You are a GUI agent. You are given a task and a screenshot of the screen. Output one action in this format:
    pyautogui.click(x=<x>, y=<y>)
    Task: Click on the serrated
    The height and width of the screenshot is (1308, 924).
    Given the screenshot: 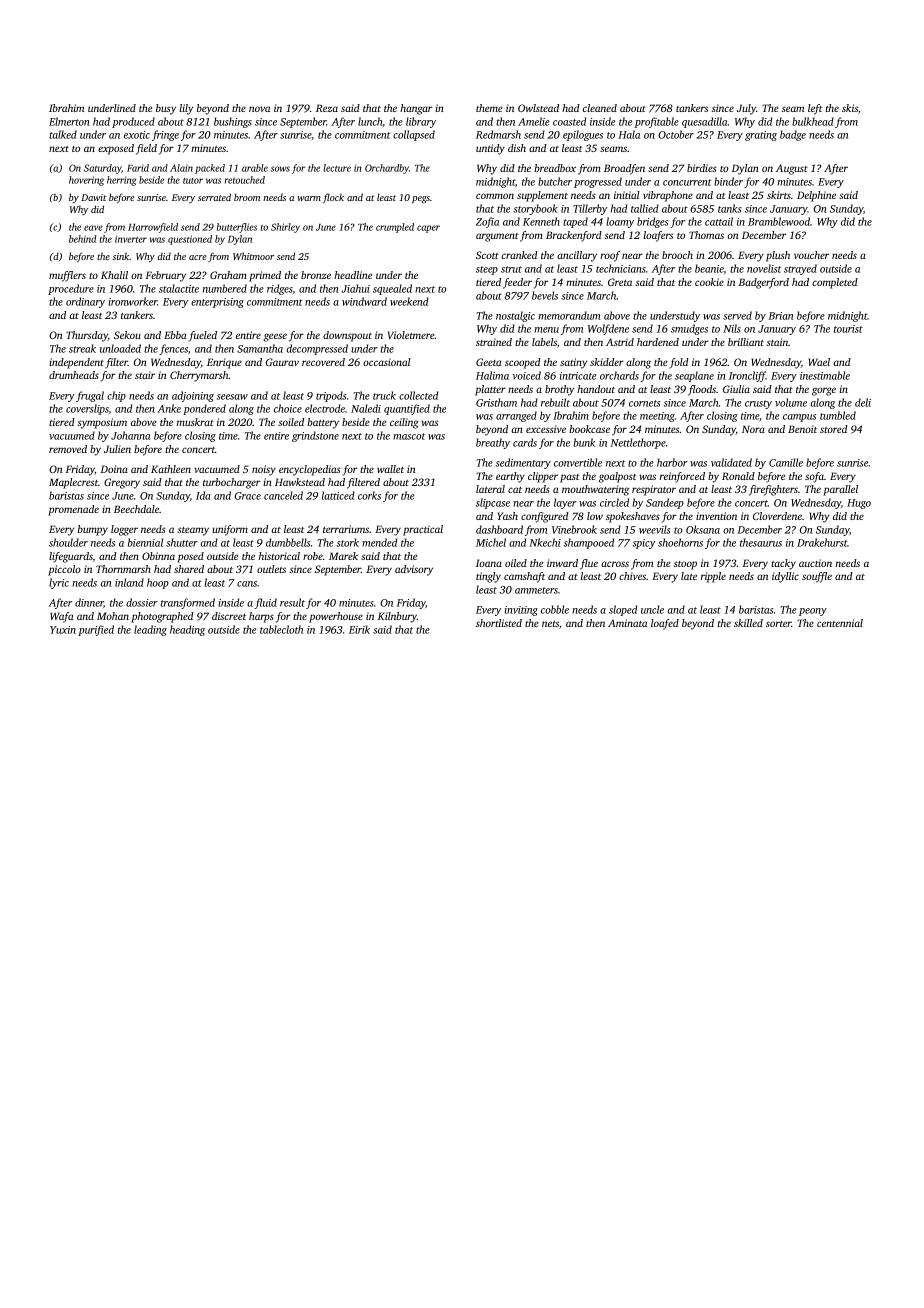 What is the action you would take?
    pyautogui.click(x=214, y=197)
